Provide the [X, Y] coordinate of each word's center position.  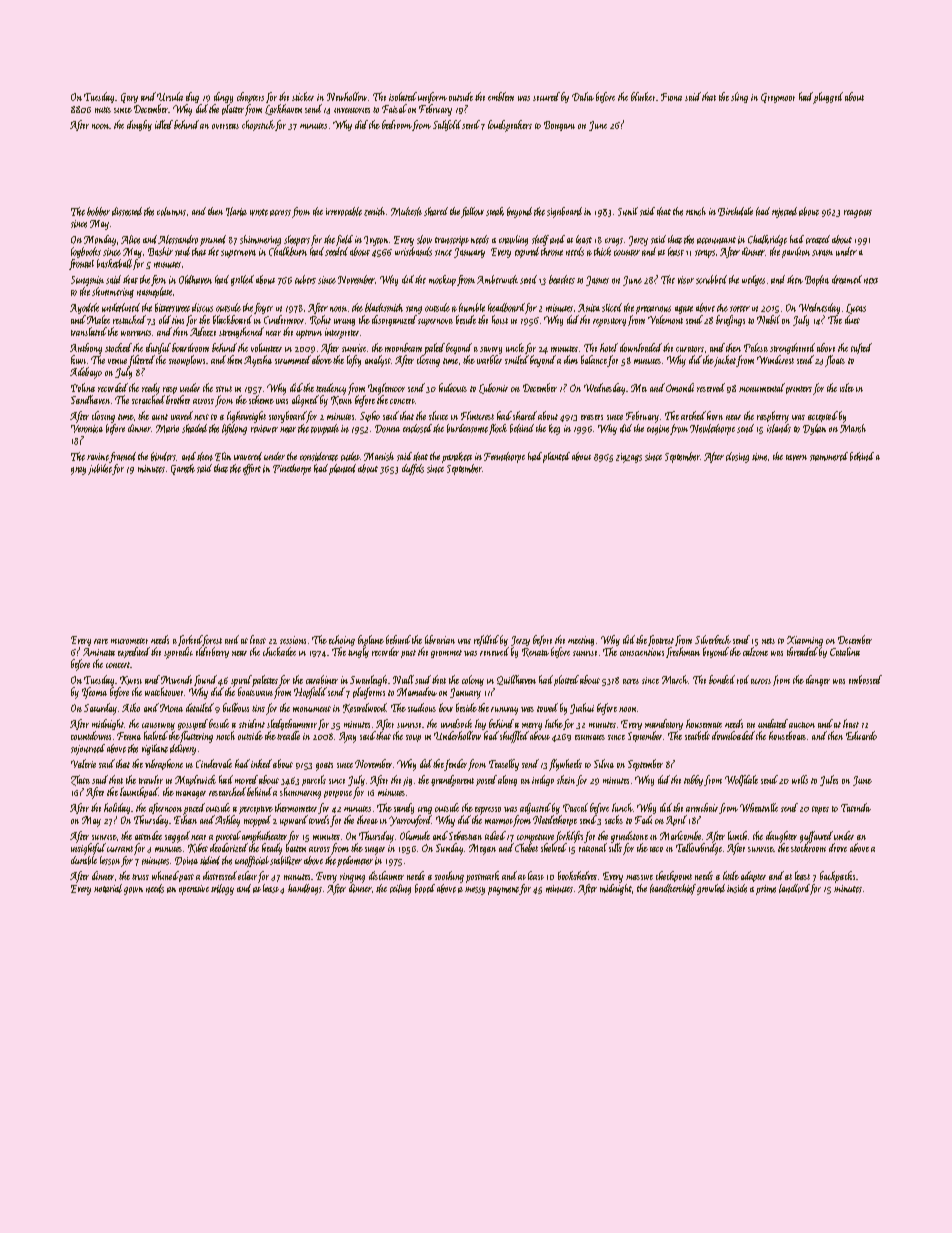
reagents [858, 214]
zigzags [629, 458]
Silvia [604, 763]
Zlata [80, 780]
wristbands [413, 251]
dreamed [847, 279]
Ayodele [84, 308]
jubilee [100, 469]
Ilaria [236, 211]
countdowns [91, 735]
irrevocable [344, 211]
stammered [829, 456]
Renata [535, 652]
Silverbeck [713, 639]
